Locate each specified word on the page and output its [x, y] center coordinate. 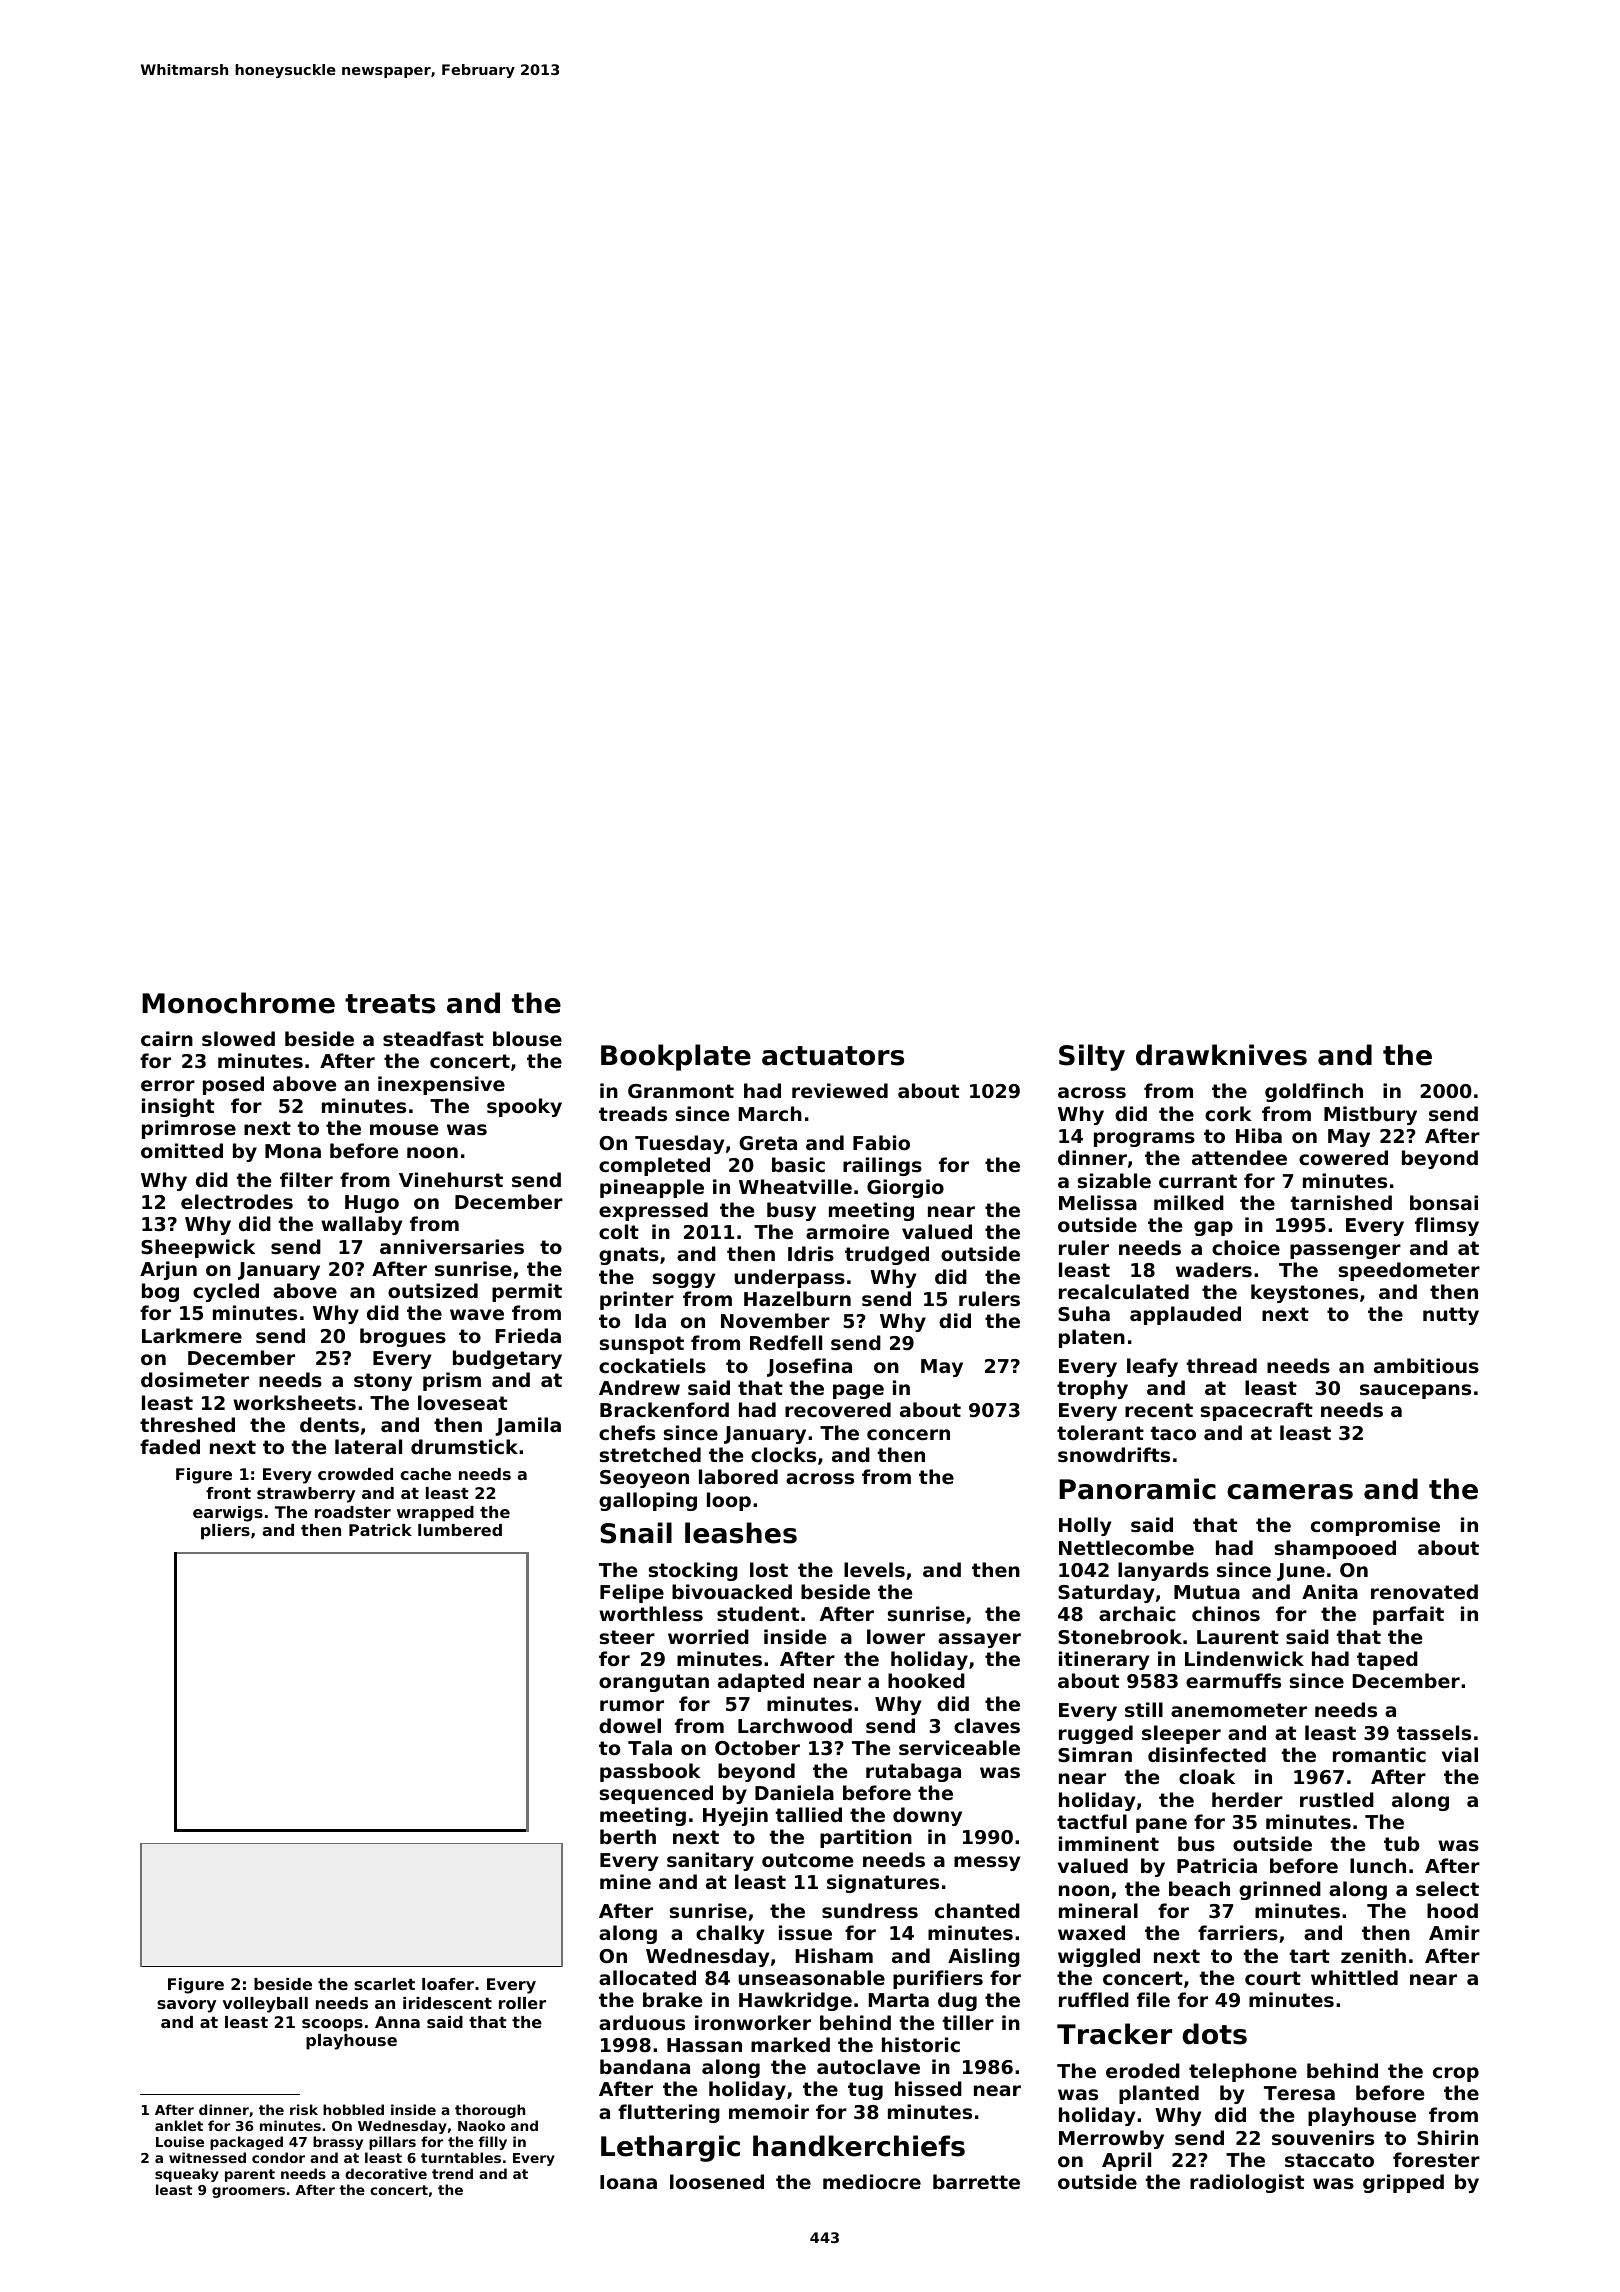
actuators [833, 1056]
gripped [1403, 2183]
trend [452, 2173]
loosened [717, 2181]
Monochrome [238, 1003]
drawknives [1221, 1055]
